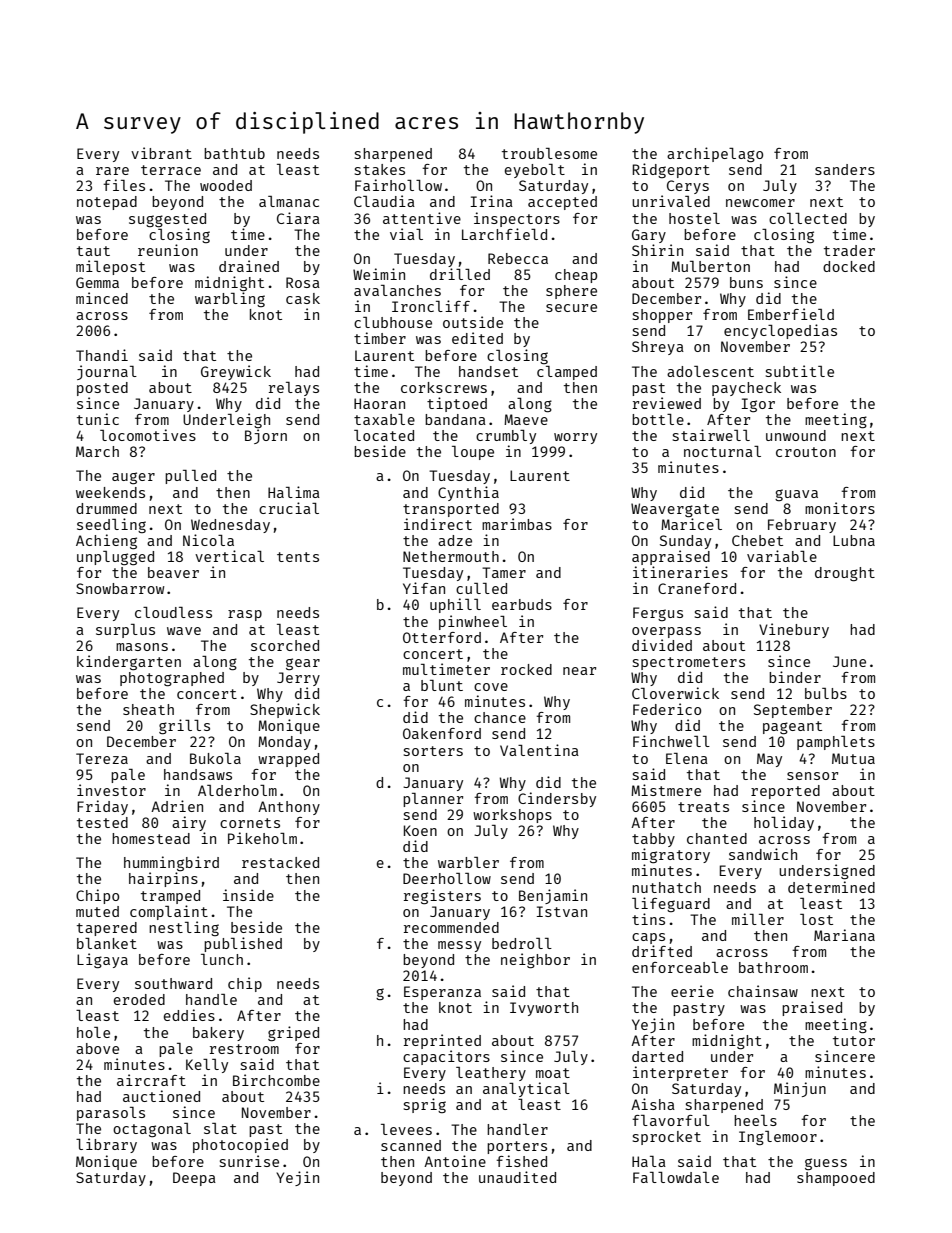  Describe the element at coordinates (384, 201) in the screenshot. I see `Claudia` at that location.
